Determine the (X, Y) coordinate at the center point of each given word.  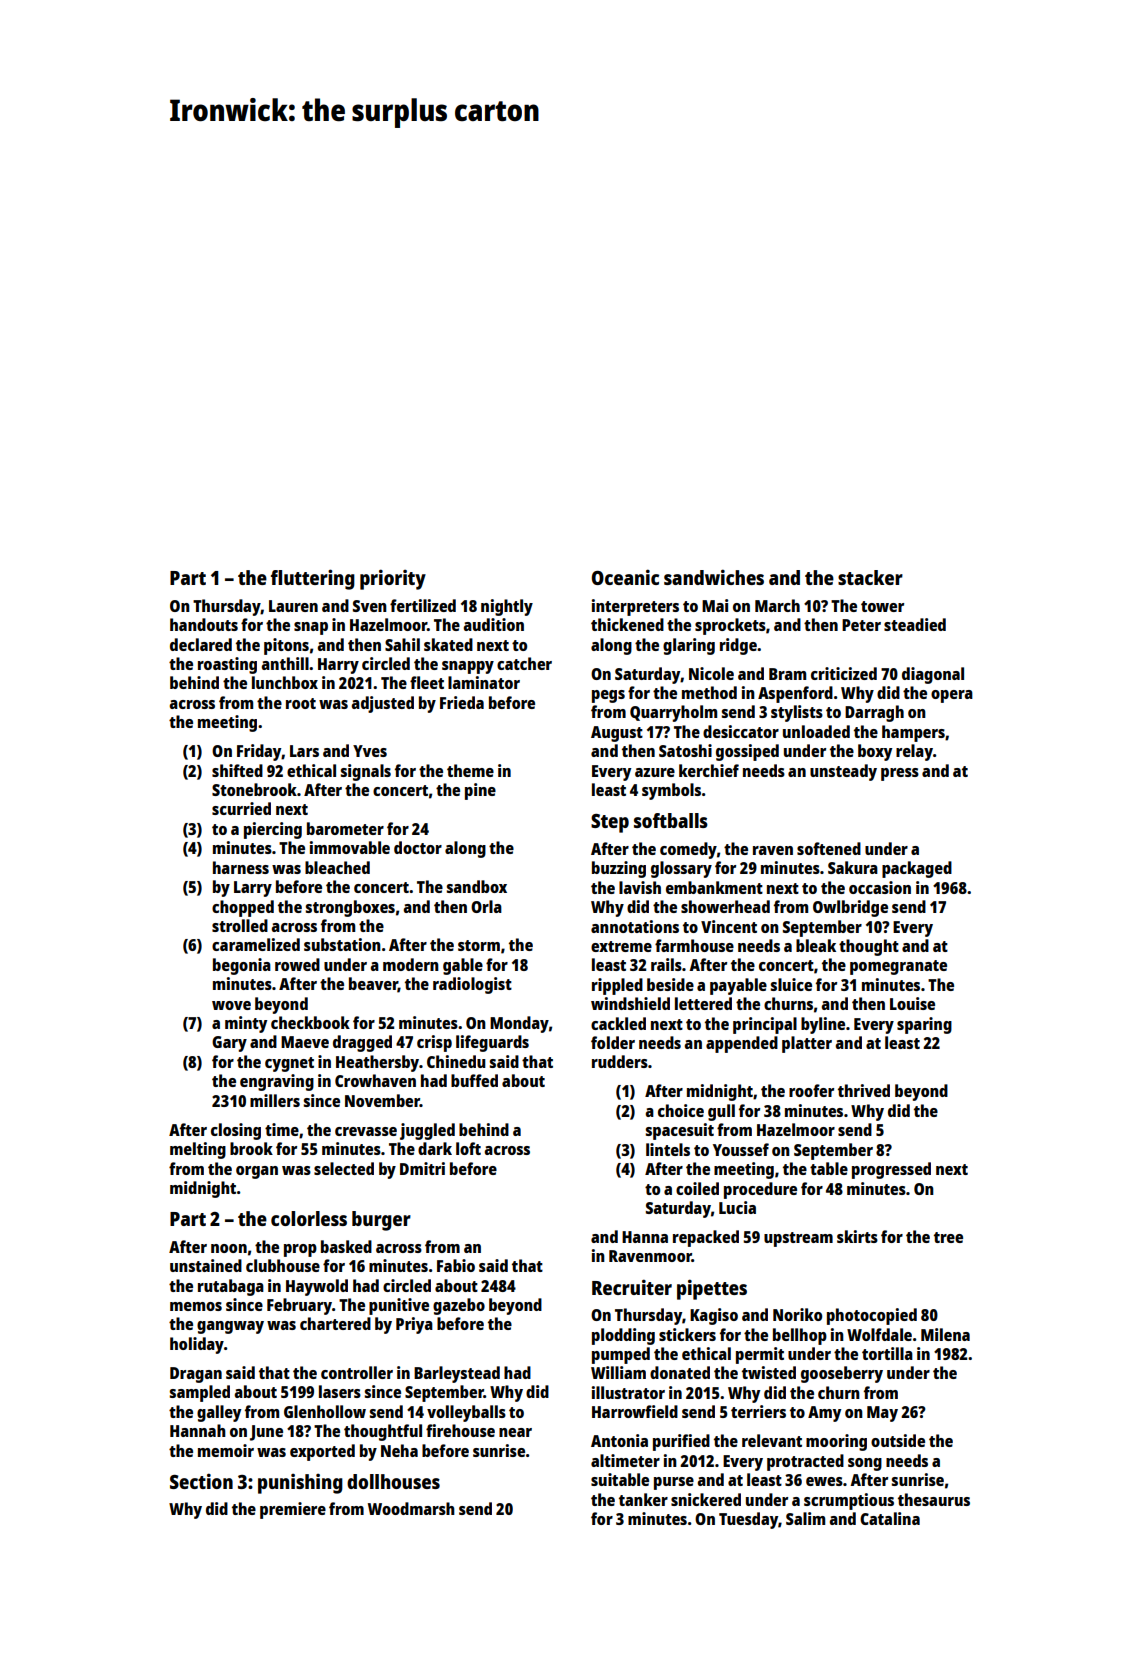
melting (198, 1150)
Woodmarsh (411, 1508)
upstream (798, 1239)
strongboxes (350, 908)
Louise (912, 1003)
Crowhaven (375, 1080)
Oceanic (625, 577)
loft (468, 1148)
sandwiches (714, 577)
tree (948, 1237)
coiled (697, 1188)
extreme (621, 946)
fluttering (313, 579)
